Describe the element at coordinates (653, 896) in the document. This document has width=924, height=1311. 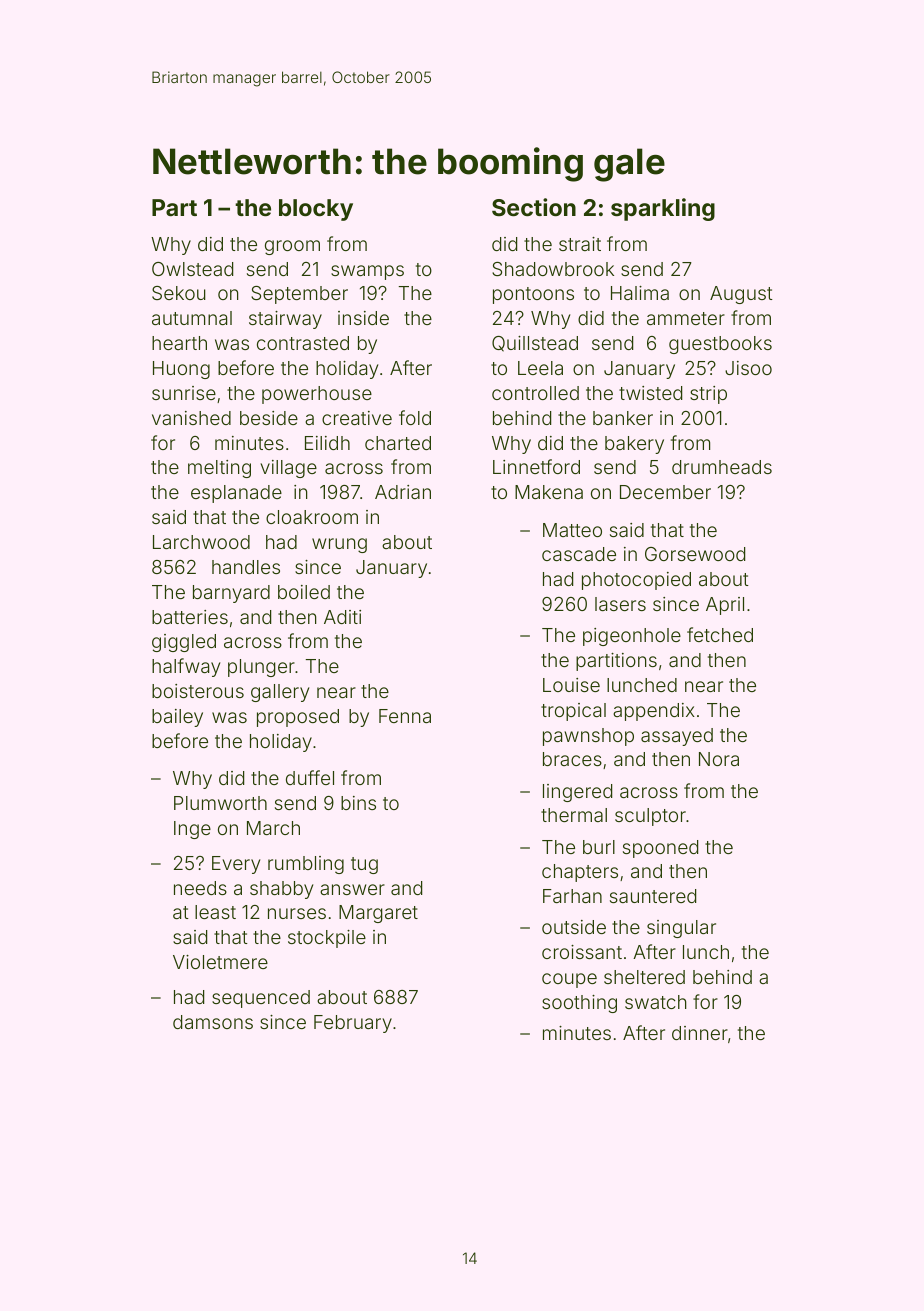
I see `sauntered` at that location.
